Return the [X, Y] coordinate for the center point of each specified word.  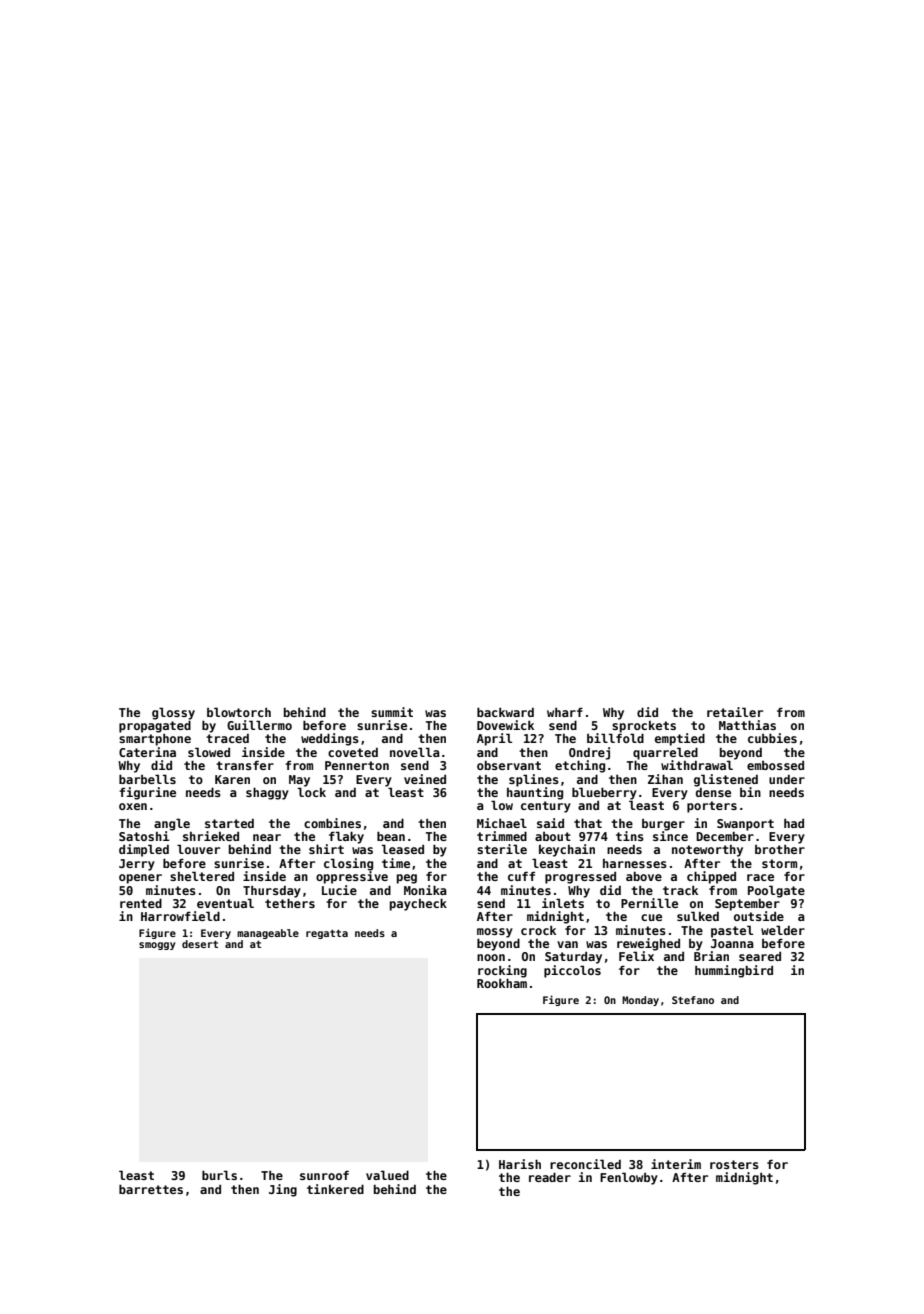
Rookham [502, 983]
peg [407, 879]
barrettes [151, 1189]
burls [219, 1175]
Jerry [137, 865]
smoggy [157, 946]
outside [759, 916]
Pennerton [357, 765]
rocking [502, 971]
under [787, 779]
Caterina [147, 752]
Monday [640, 1001]
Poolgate [776, 891]
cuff [521, 876]
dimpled [144, 850]
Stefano [693, 1000]
